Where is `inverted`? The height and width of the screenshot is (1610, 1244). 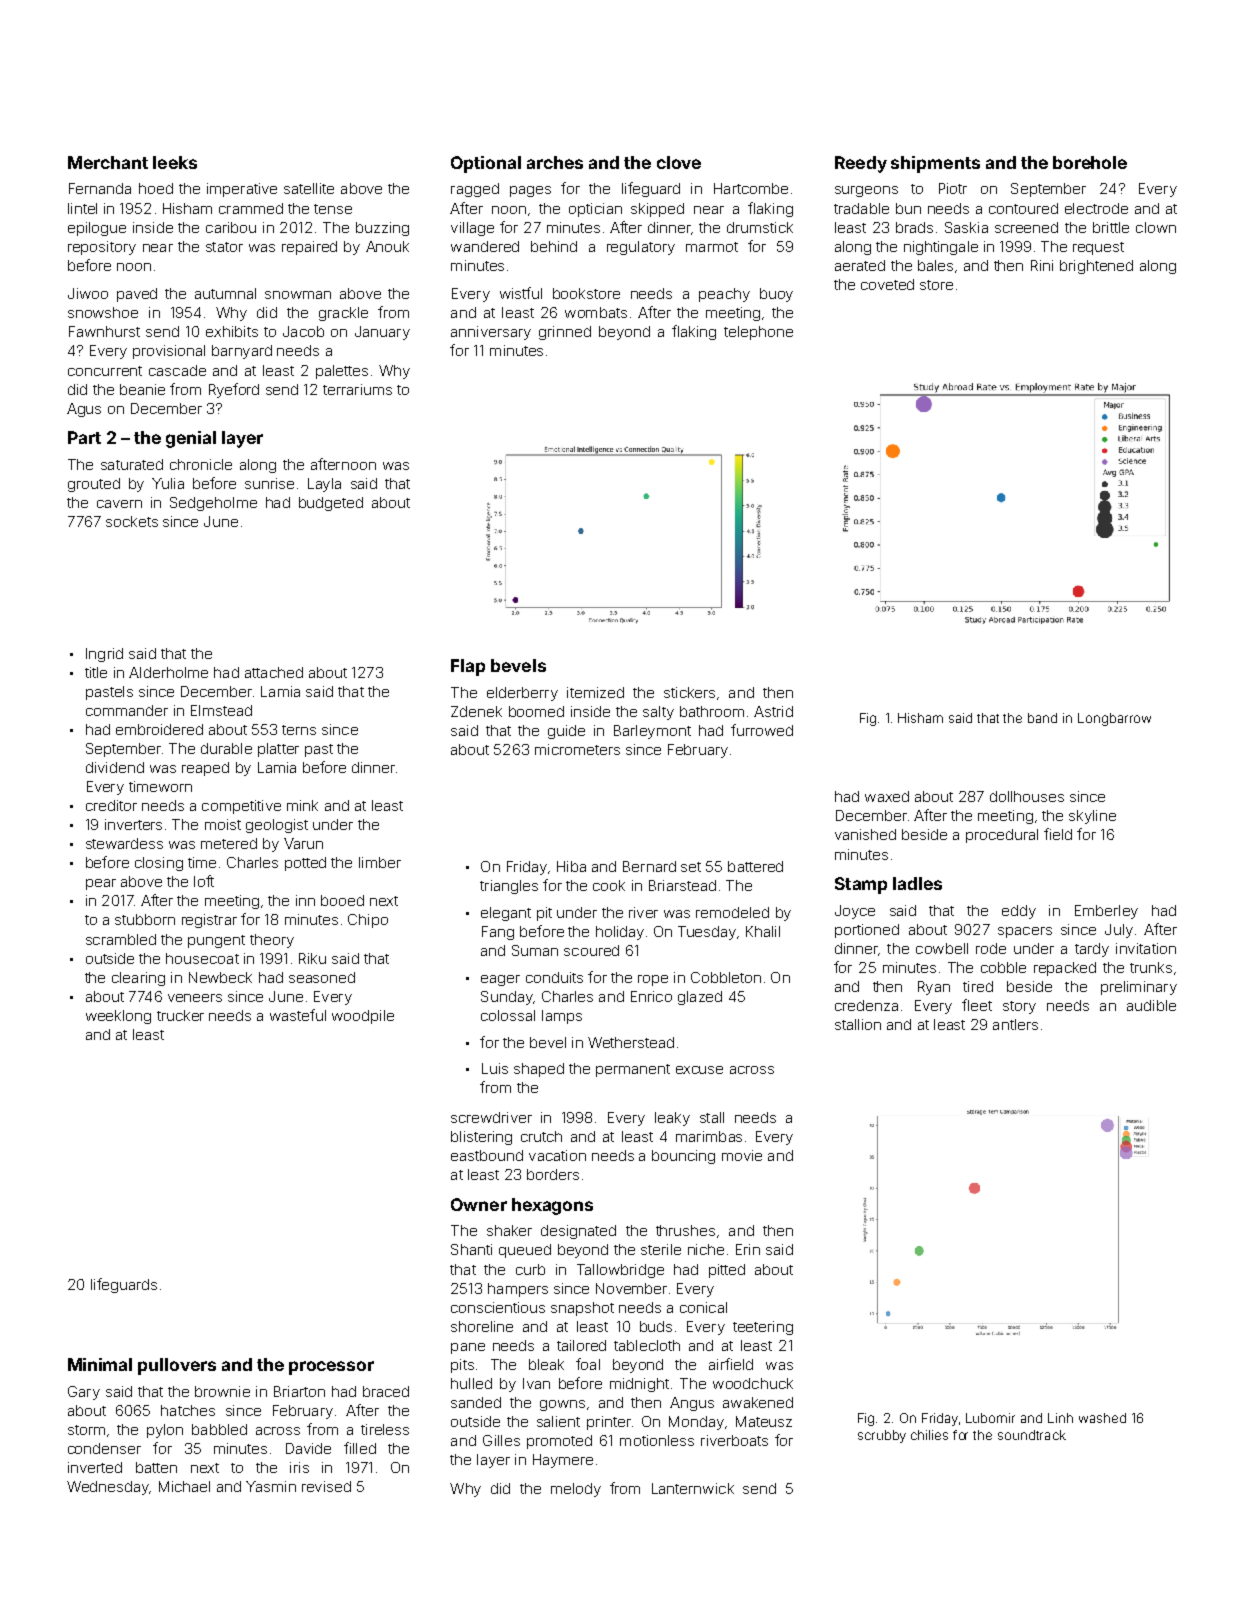 inverted is located at coordinates (95, 1467).
